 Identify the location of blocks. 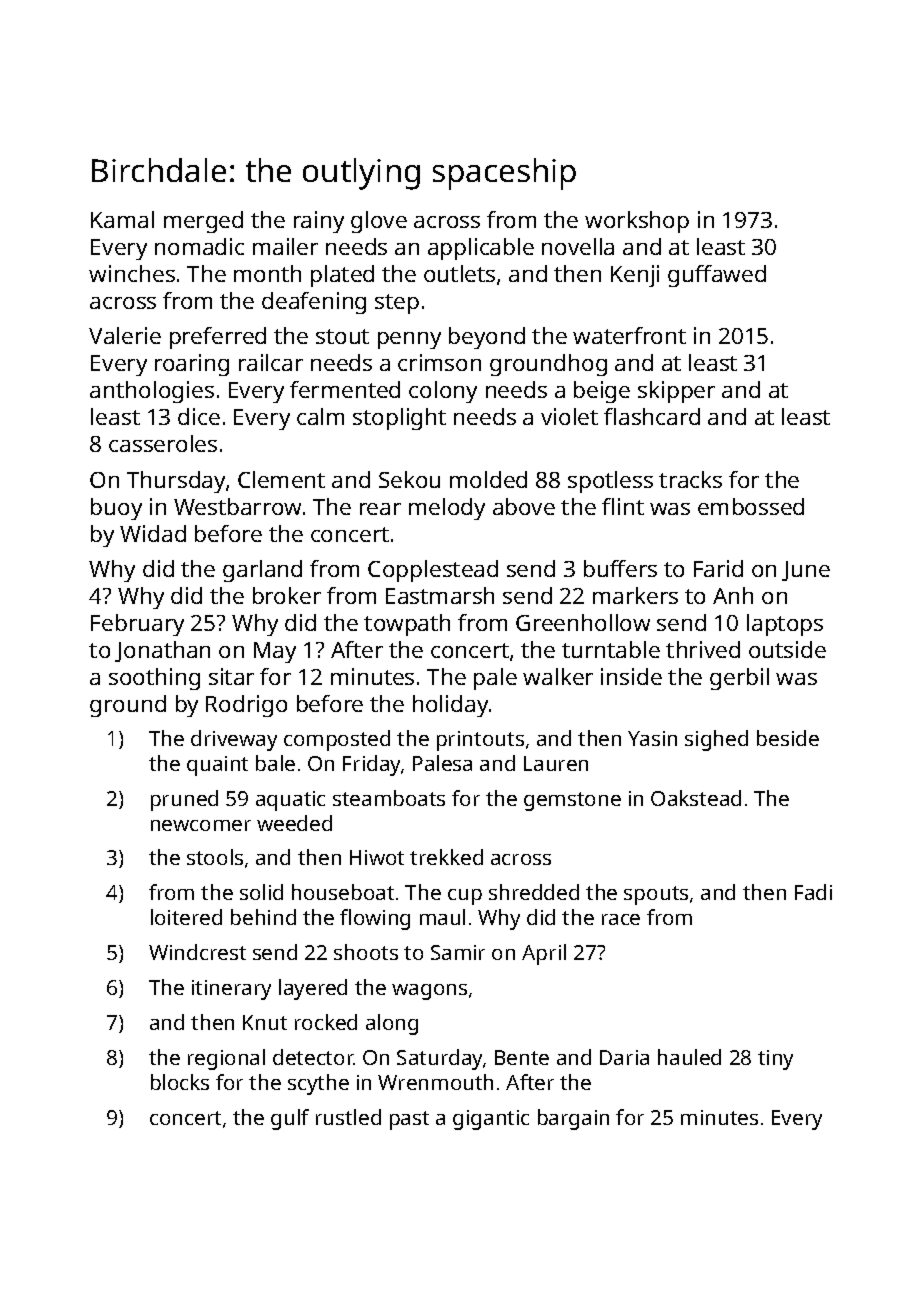
(180, 1082).
